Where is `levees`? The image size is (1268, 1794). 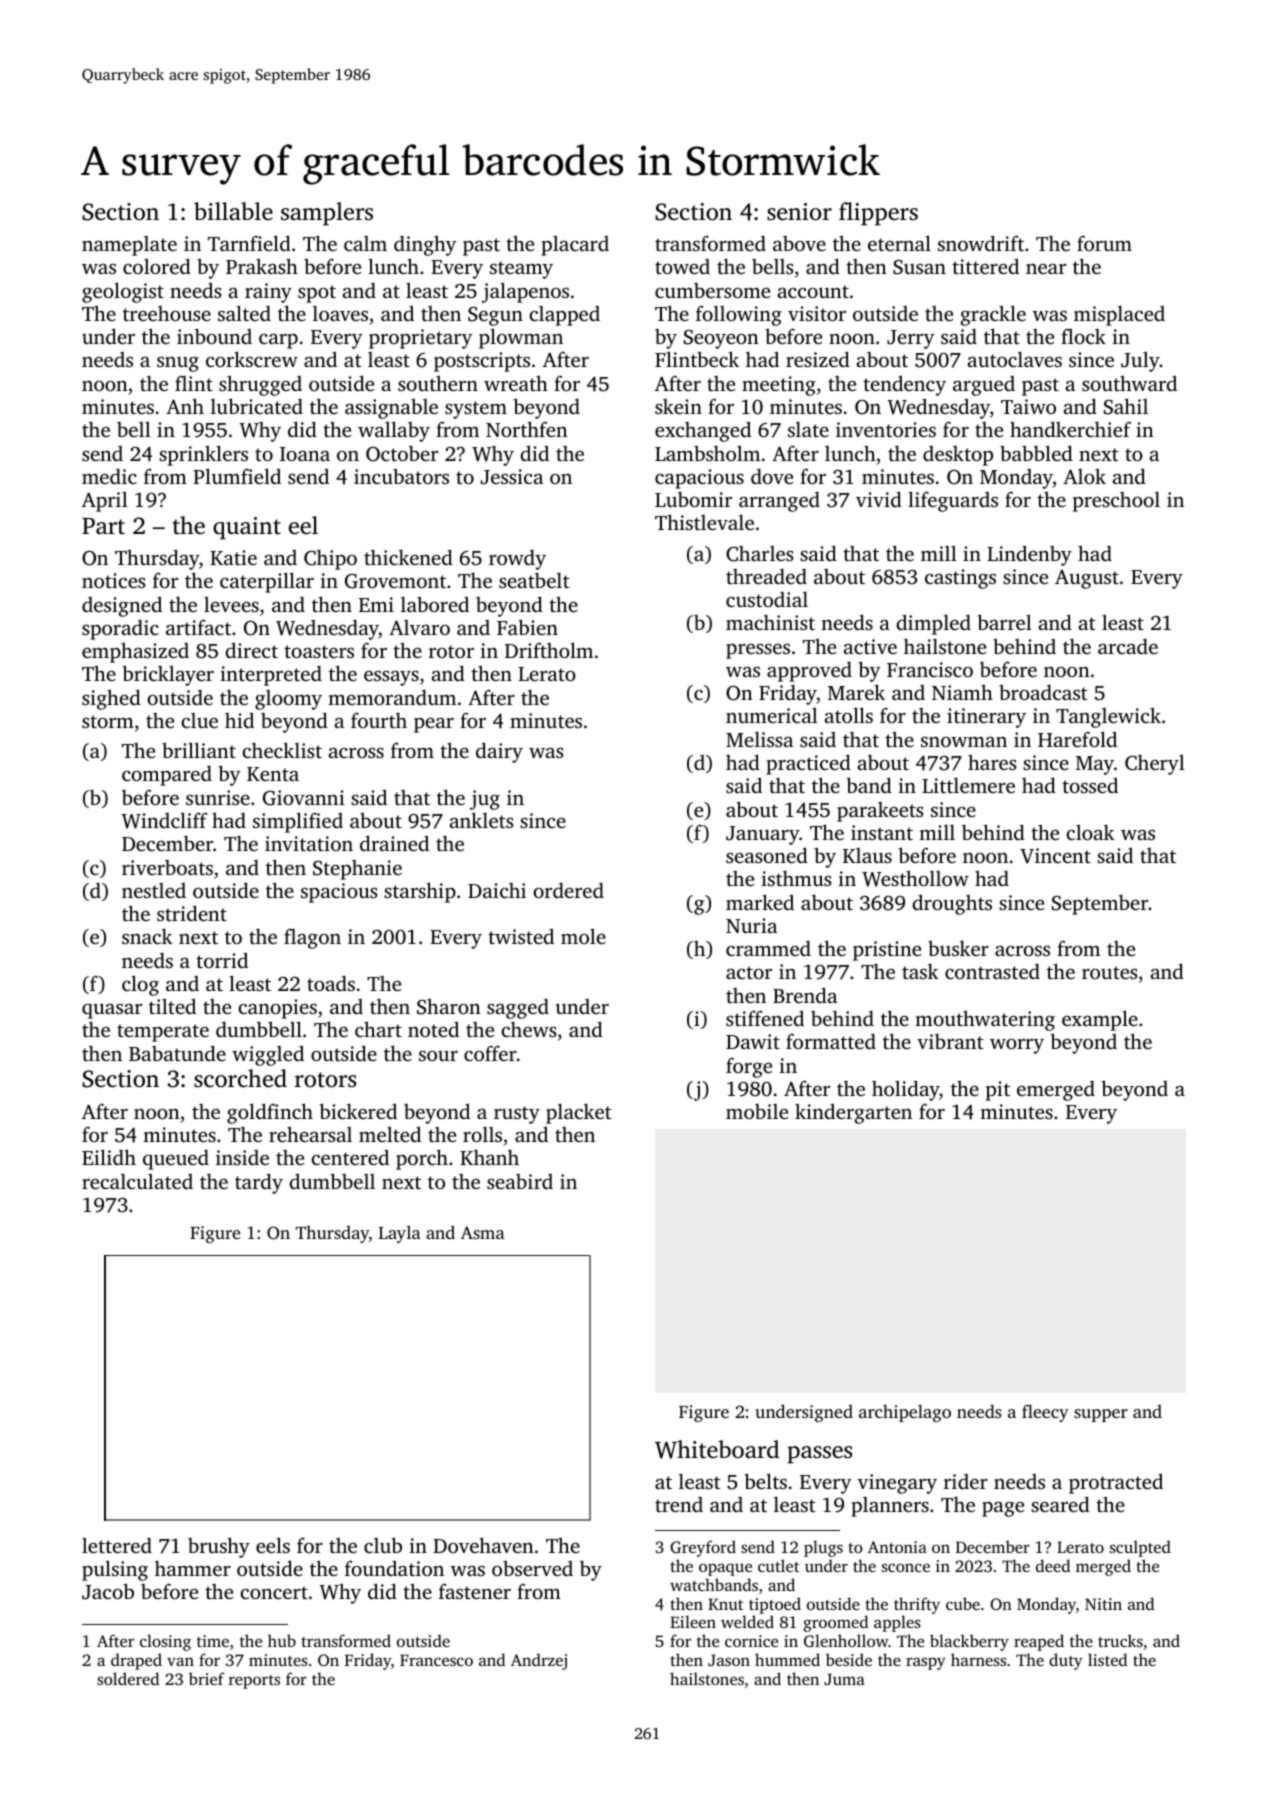
levees is located at coordinates (231, 604).
